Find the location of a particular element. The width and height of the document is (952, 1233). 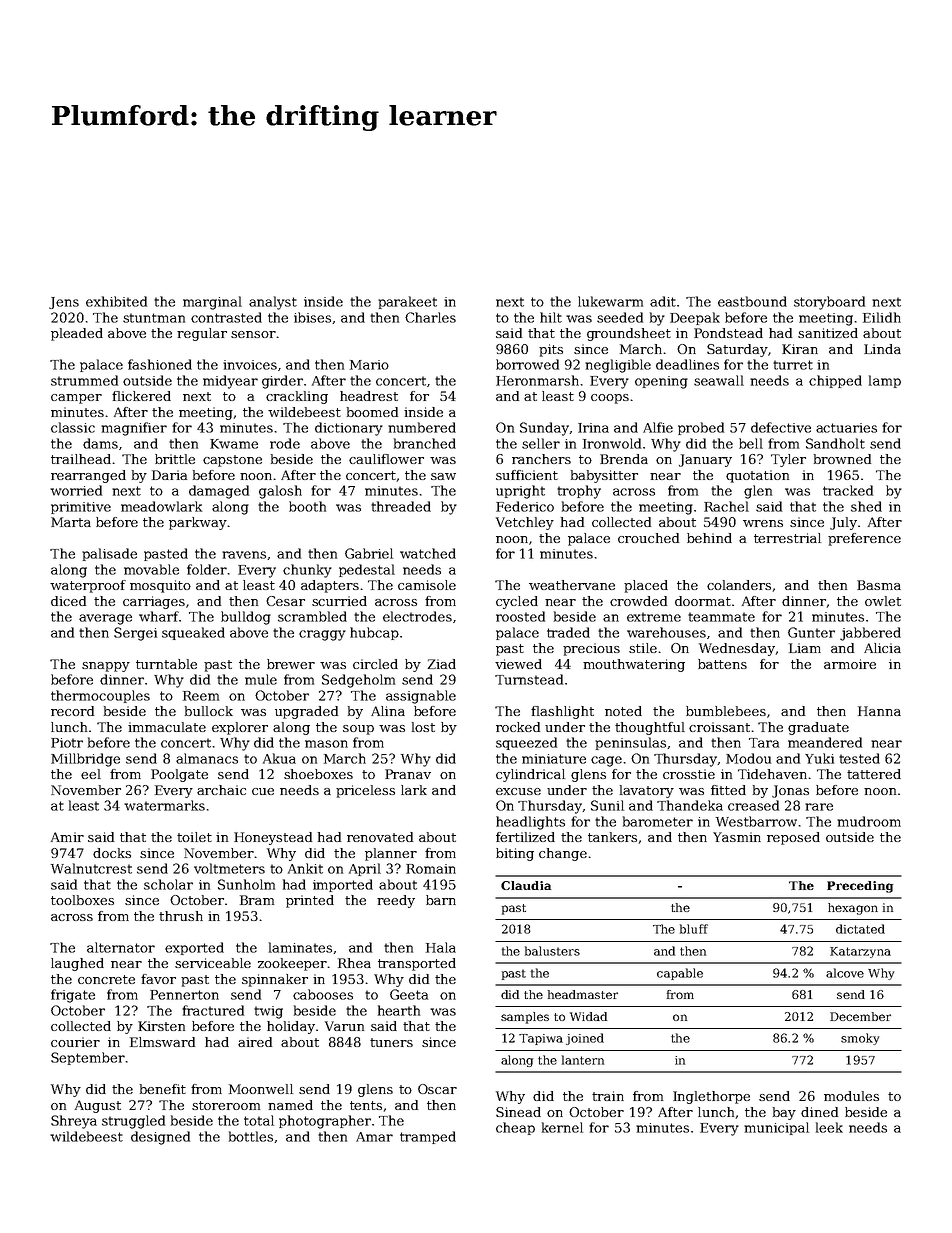

Amir is located at coordinates (67, 837).
